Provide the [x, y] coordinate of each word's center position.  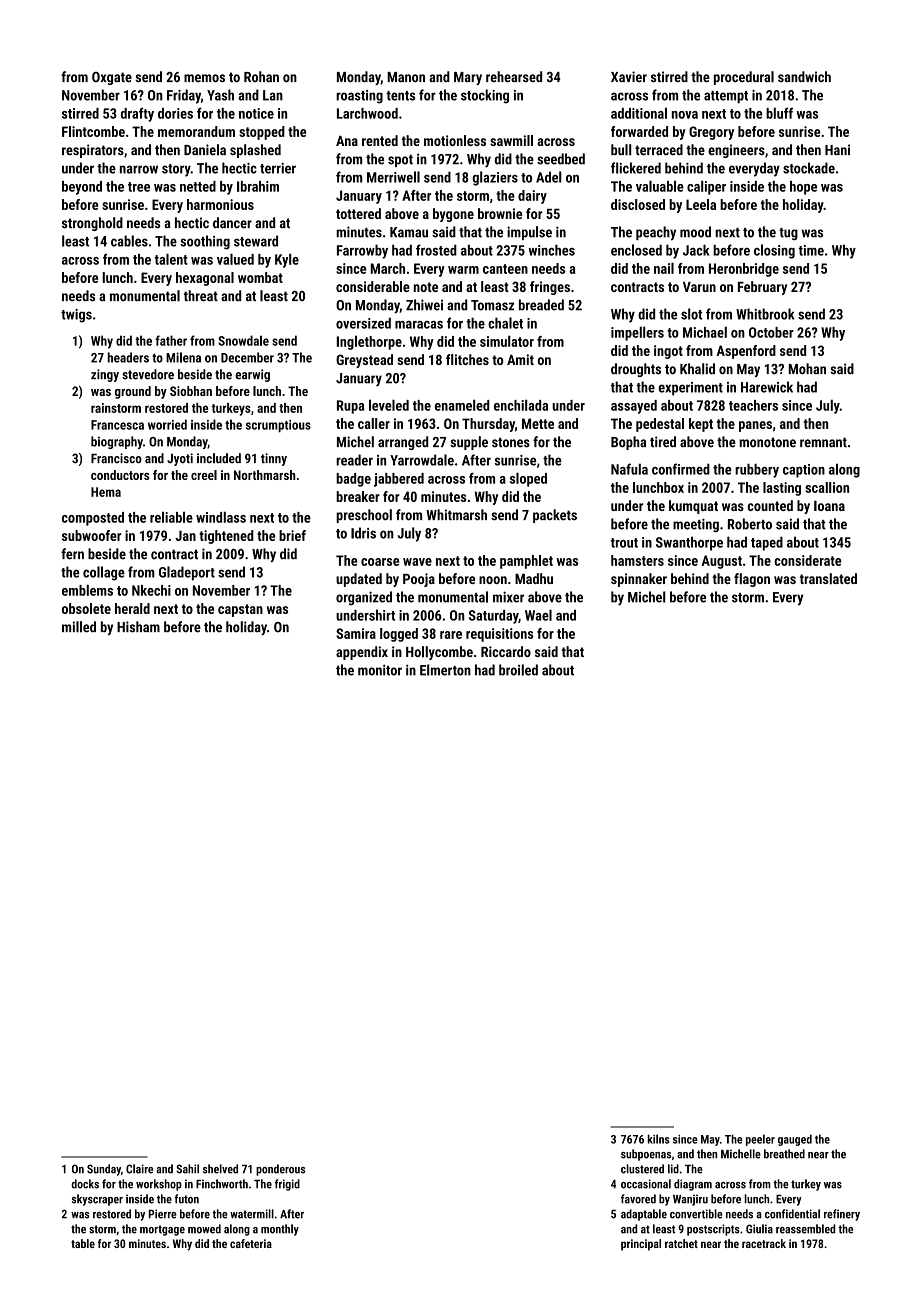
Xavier [629, 76]
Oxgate [112, 78]
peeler [760, 1140]
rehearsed [514, 76]
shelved [220, 1169]
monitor [380, 670]
